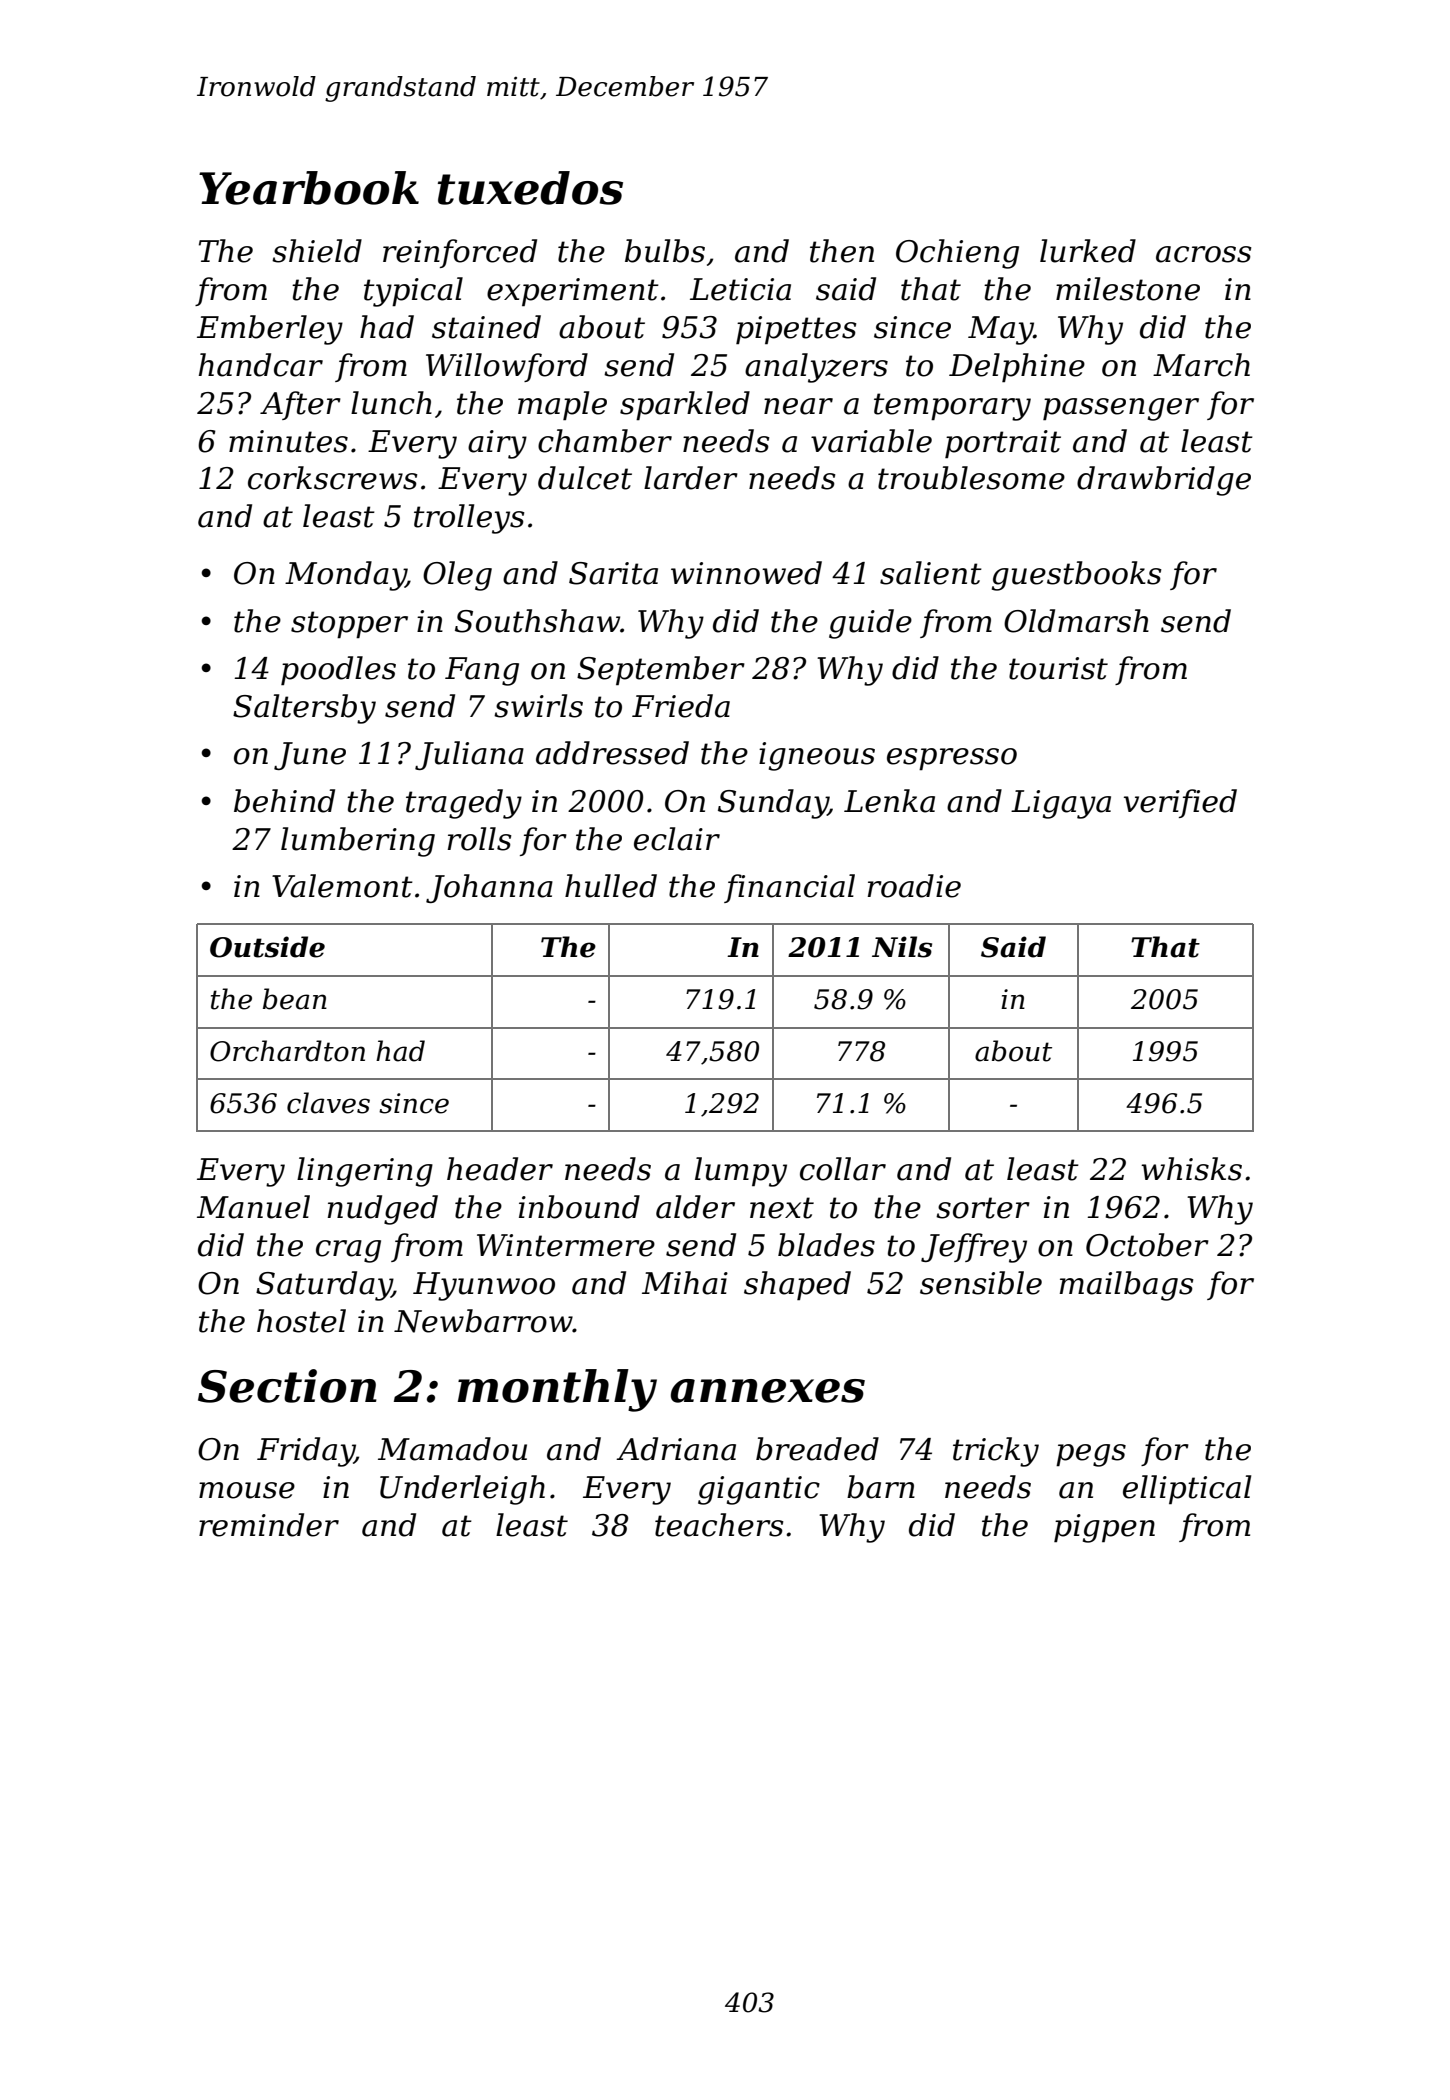 The height and width of the screenshot is (2100, 1450). Describe the element at coordinates (1058, 668) in the screenshot. I see `tourist` at that location.
